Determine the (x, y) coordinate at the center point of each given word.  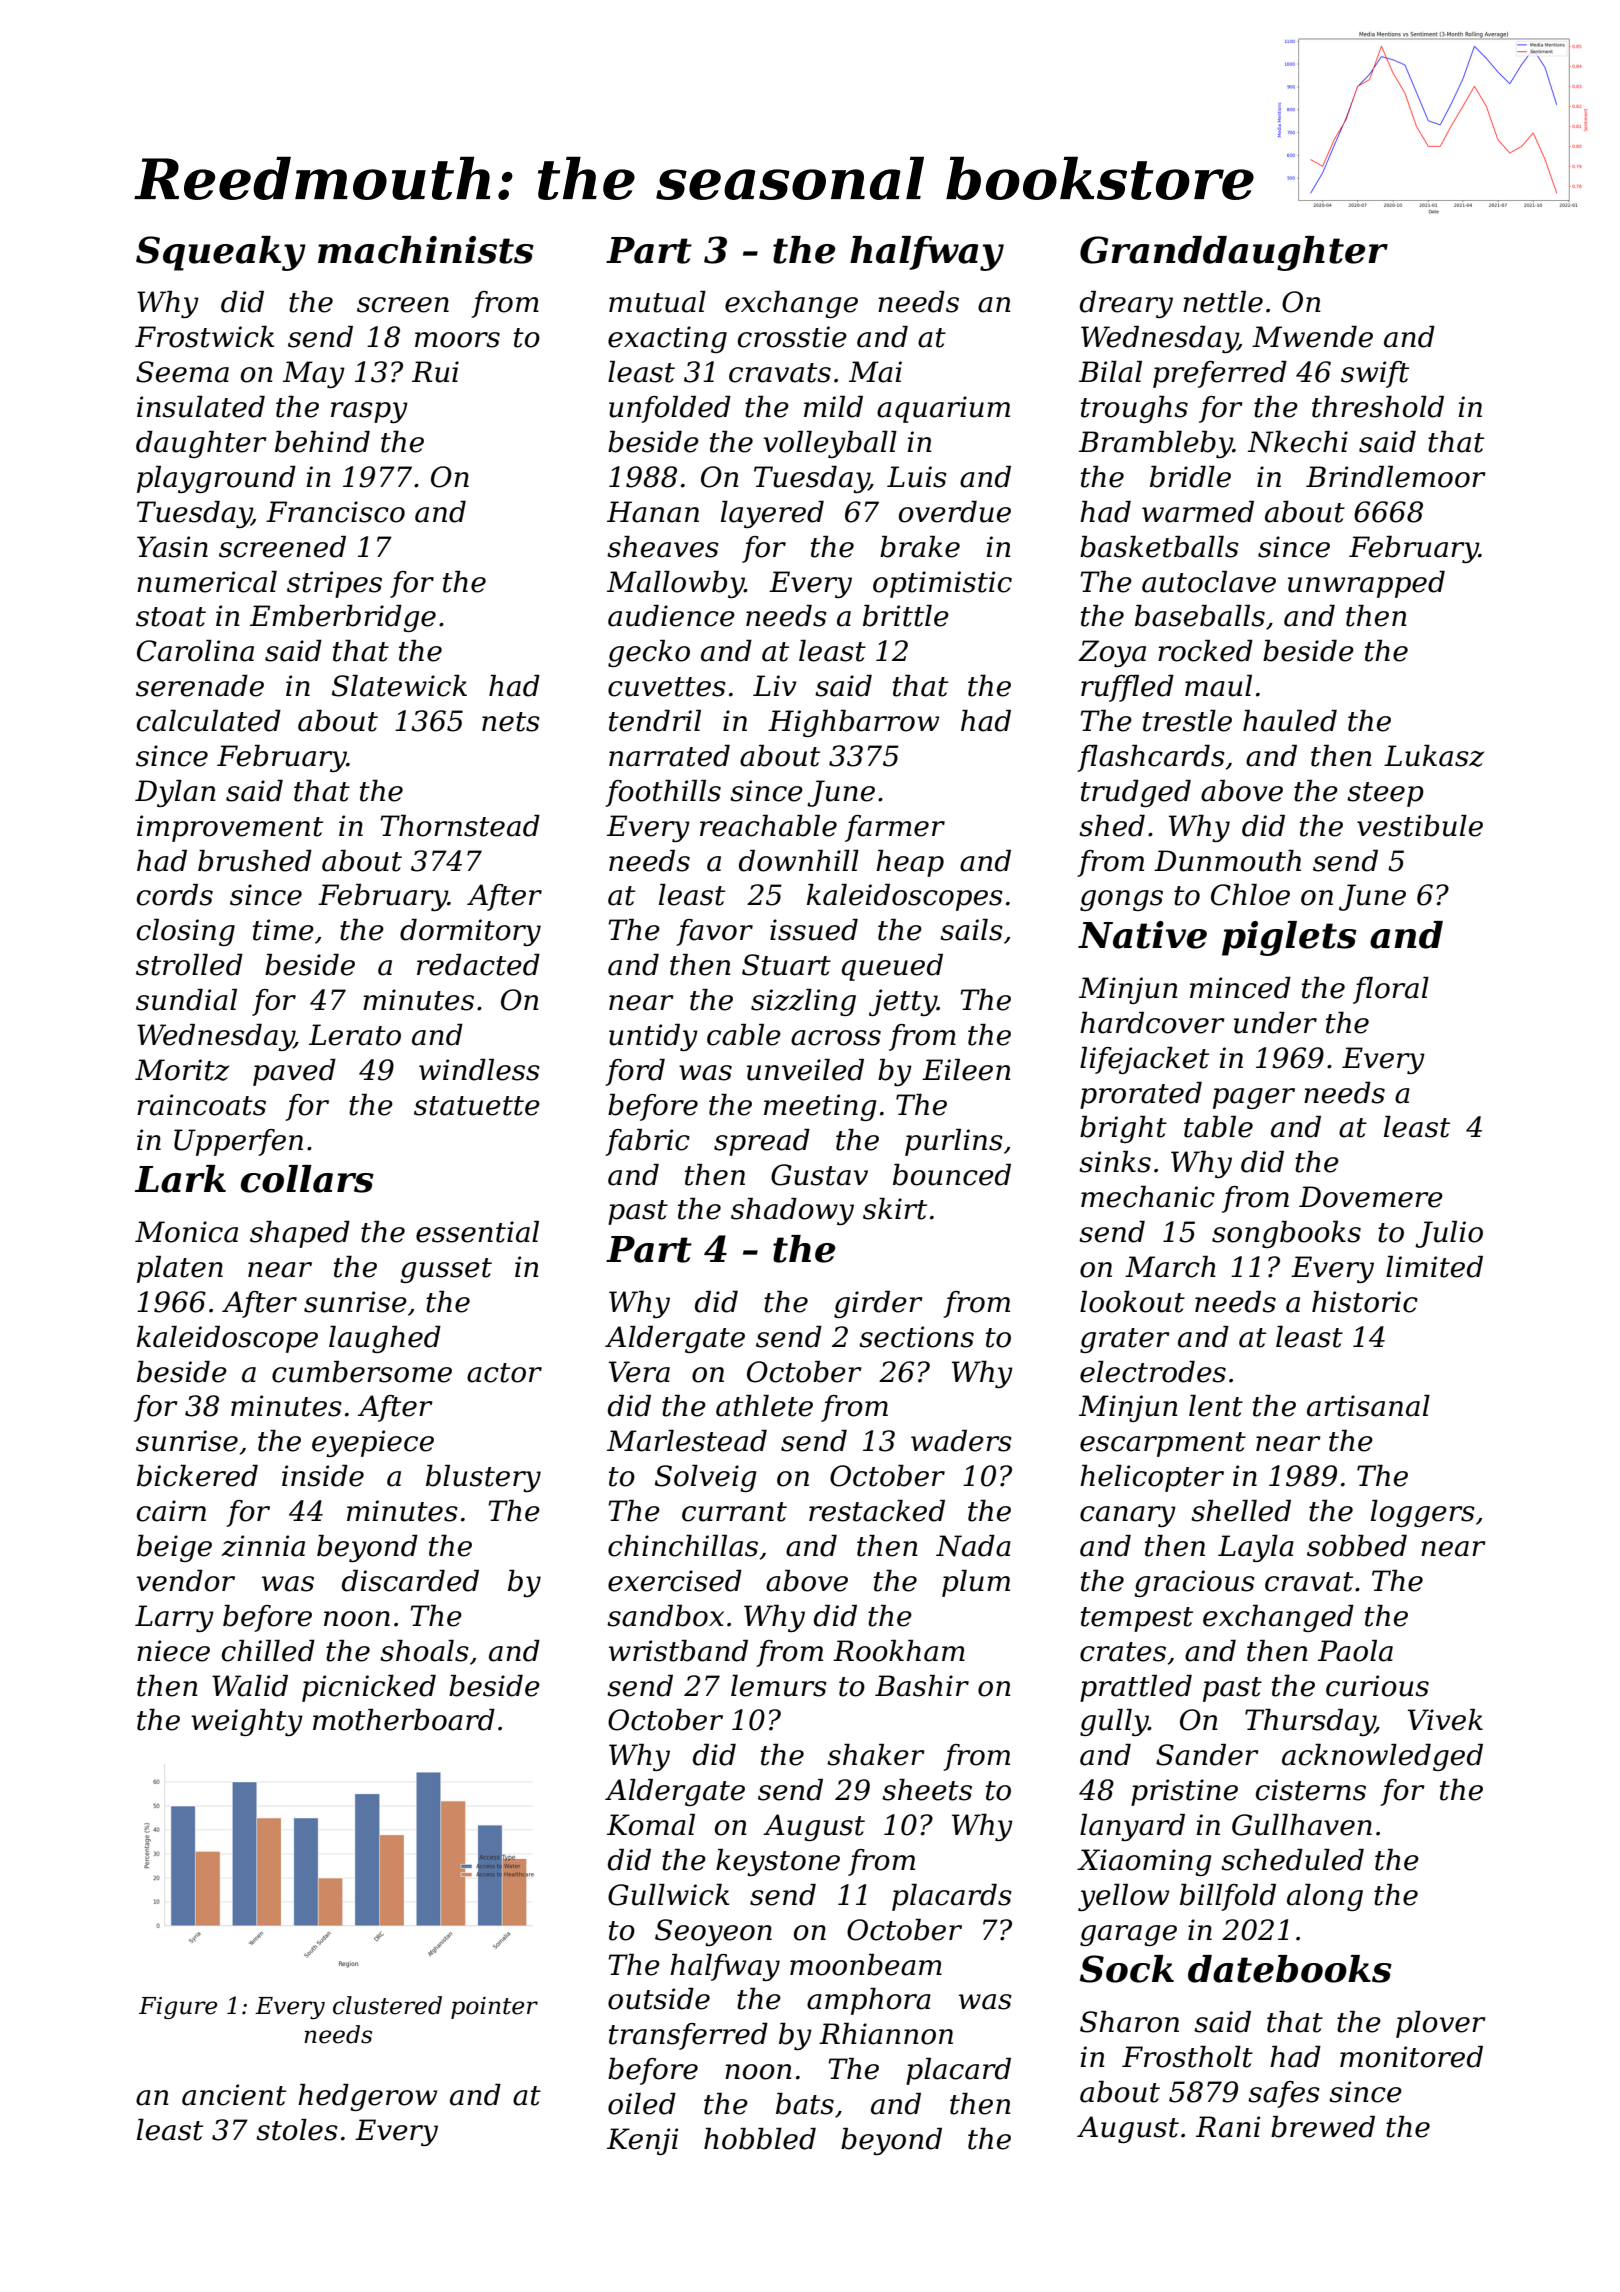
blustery (483, 1478)
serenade (200, 686)
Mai (875, 372)
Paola (1355, 1651)
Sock (1127, 1969)
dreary (1126, 304)
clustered (387, 2005)
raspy (369, 412)
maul (1218, 686)
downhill (799, 861)
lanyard (1132, 1827)
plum (976, 1583)
